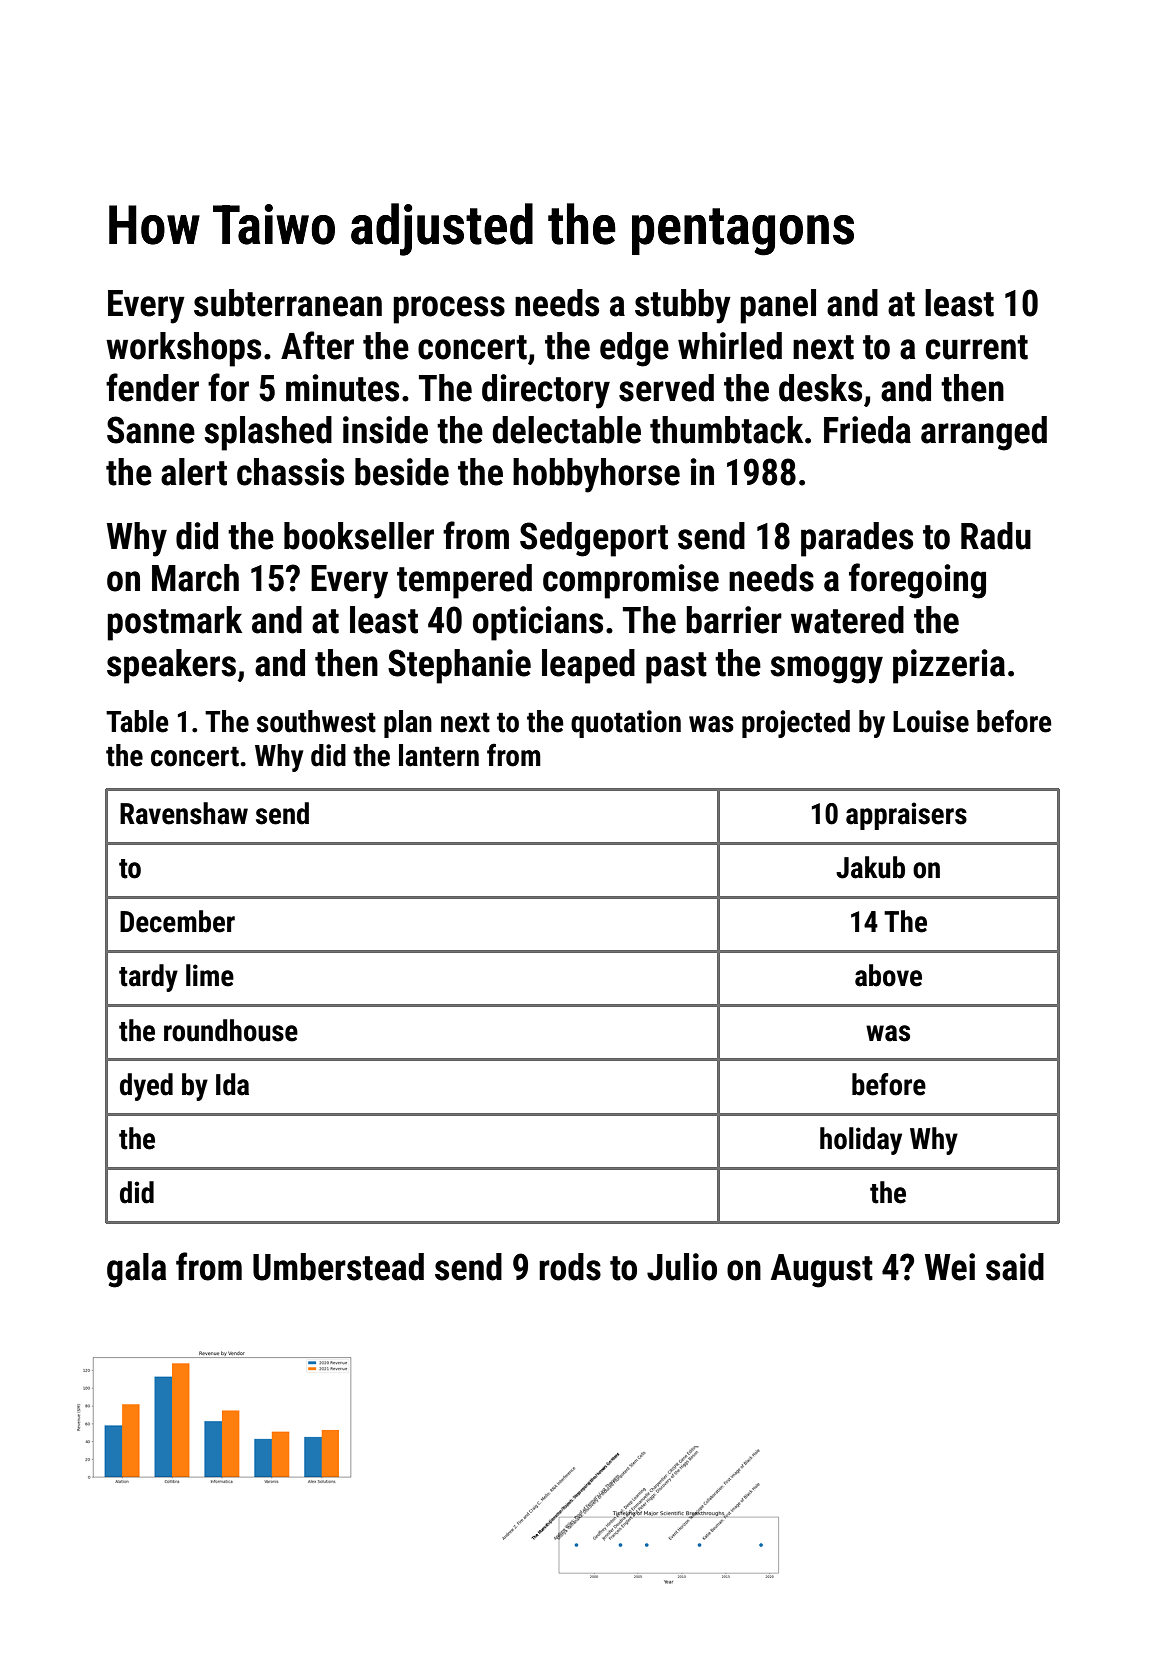 The image size is (1165, 1654). I want to click on dyed, so click(146, 1087).
